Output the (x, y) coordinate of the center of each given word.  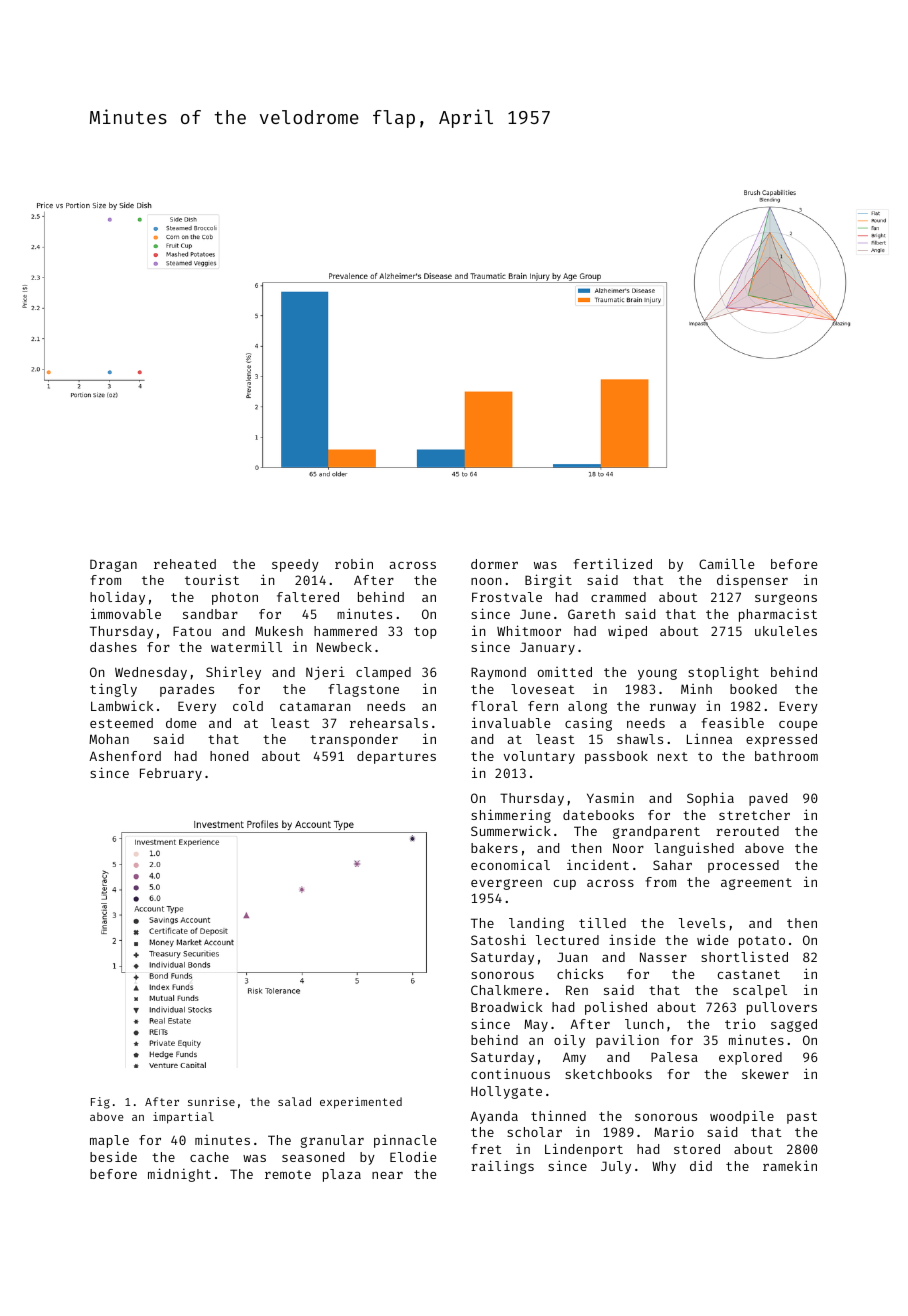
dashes (113, 647)
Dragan (113, 565)
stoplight (723, 673)
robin (354, 564)
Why (664, 1167)
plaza (342, 1175)
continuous (510, 1073)
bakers (494, 848)
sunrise (211, 1101)
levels (702, 923)
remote (288, 1174)
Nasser (663, 957)
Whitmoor (529, 630)
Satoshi (498, 940)
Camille (726, 564)
